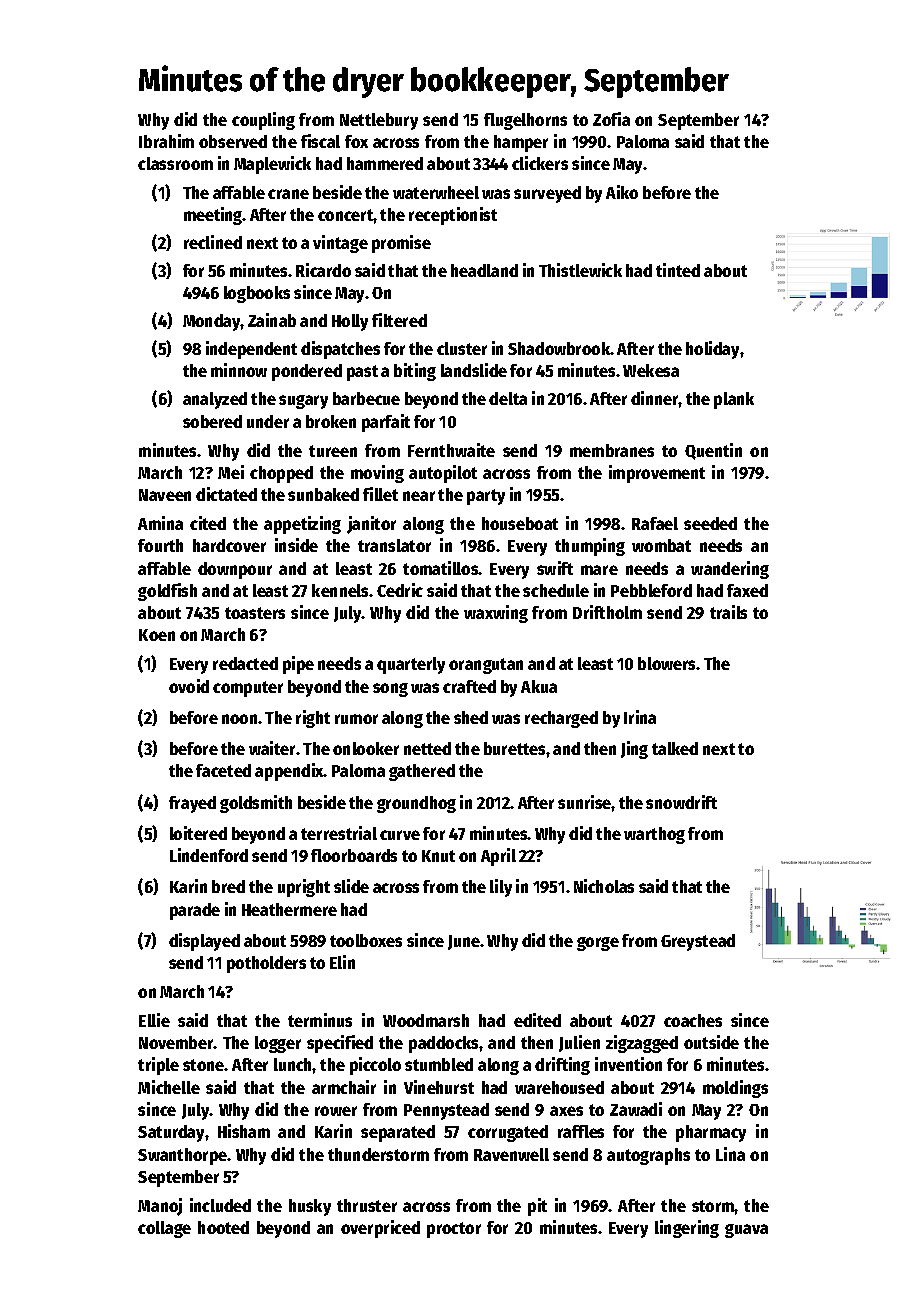 Image resolution: width=908 pixels, height=1316 pixels. What do you see at coordinates (192, 804) in the page?
I see `frayed` at bounding box center [192, 804].
